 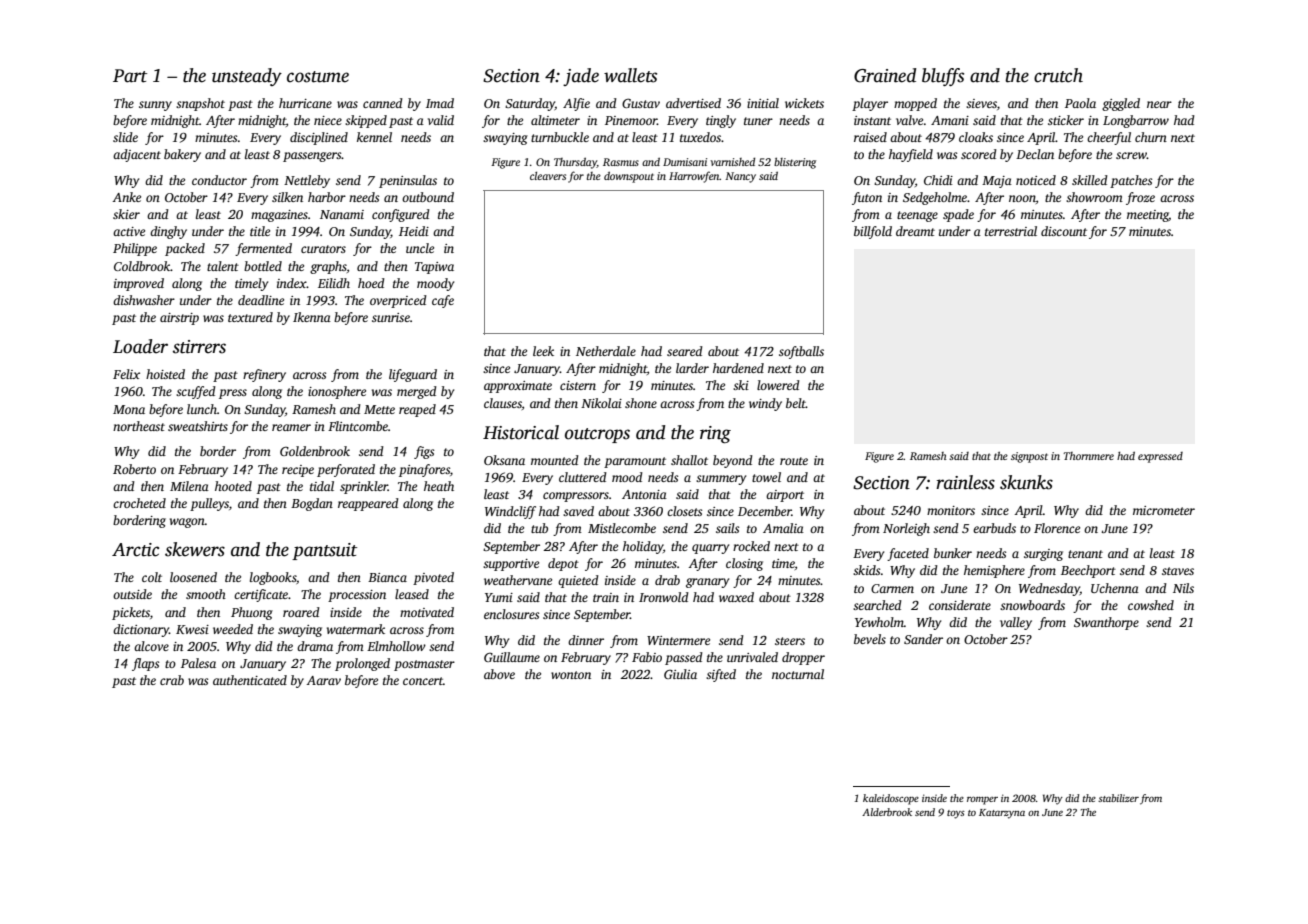 What do you see at coordinates (126, 197) in the screenshot?
I see `Anke` at bounding box center [126, 197].
